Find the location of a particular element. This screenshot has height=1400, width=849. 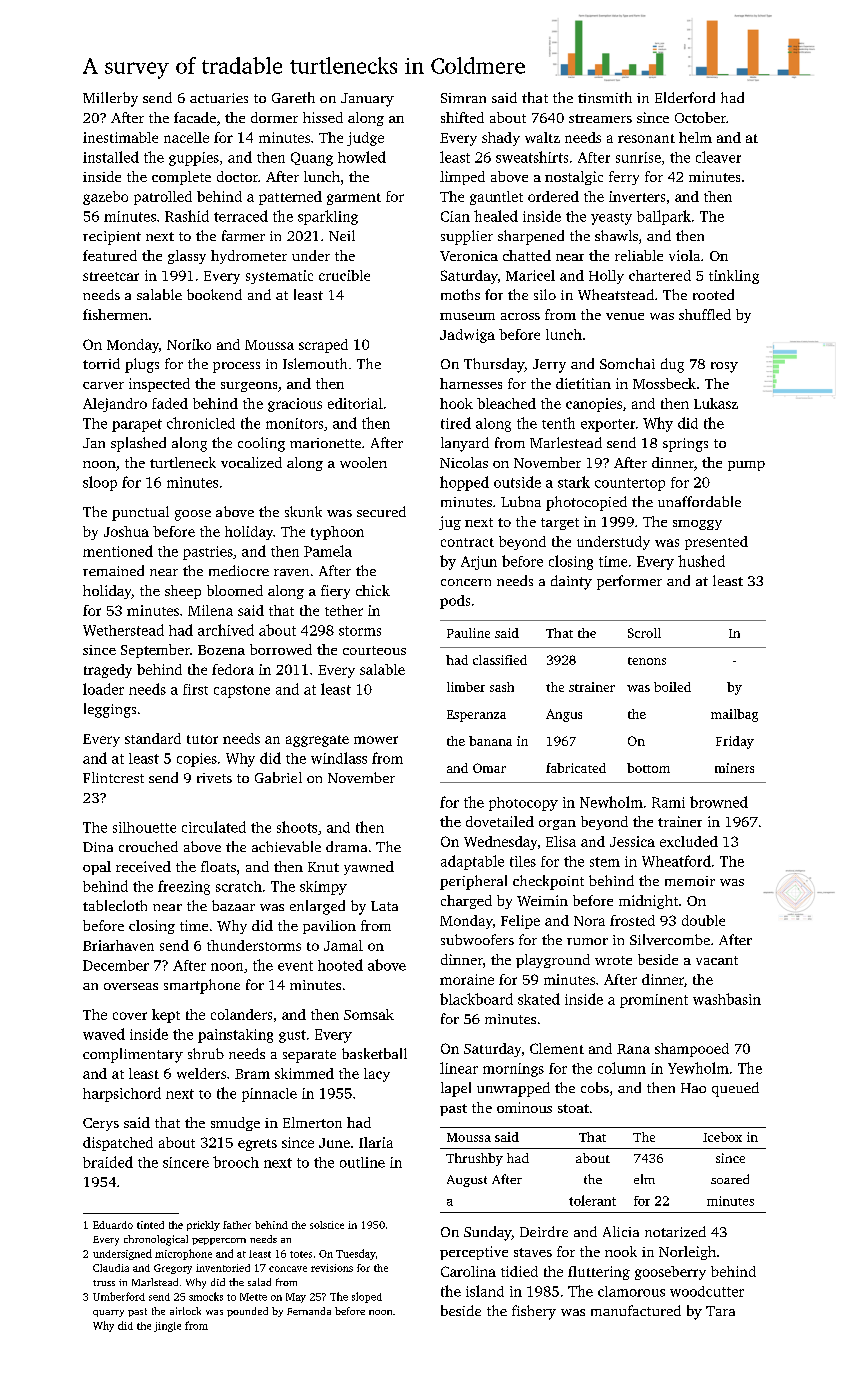

windlass is located at coordinates (339, 758).
